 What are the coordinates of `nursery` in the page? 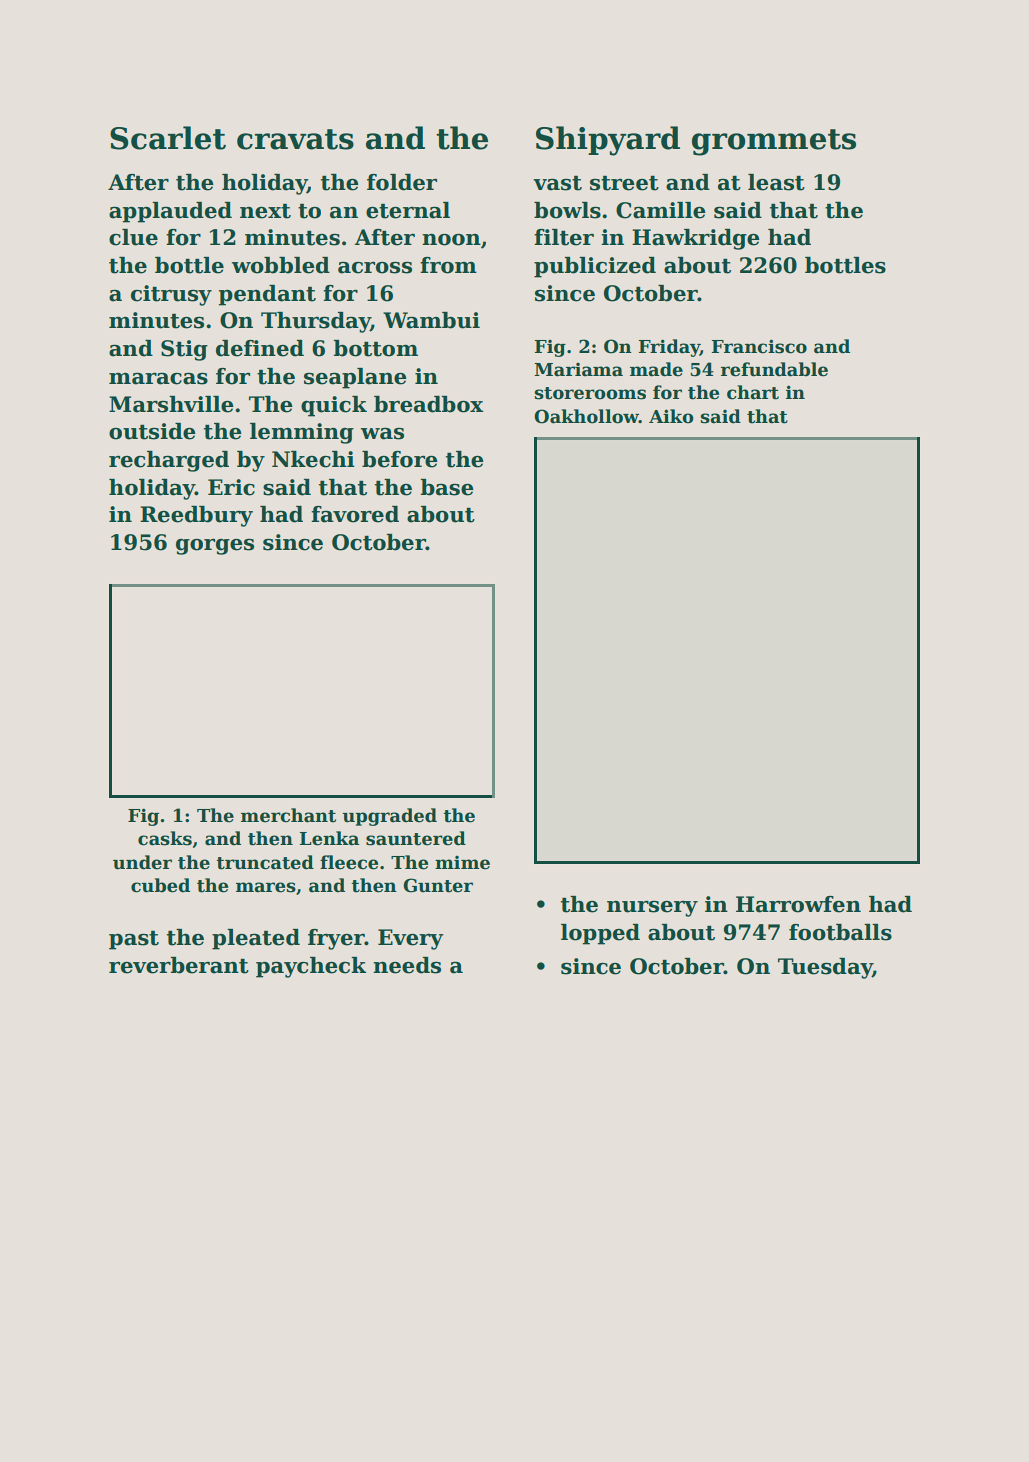 It's located at (652, 909).
